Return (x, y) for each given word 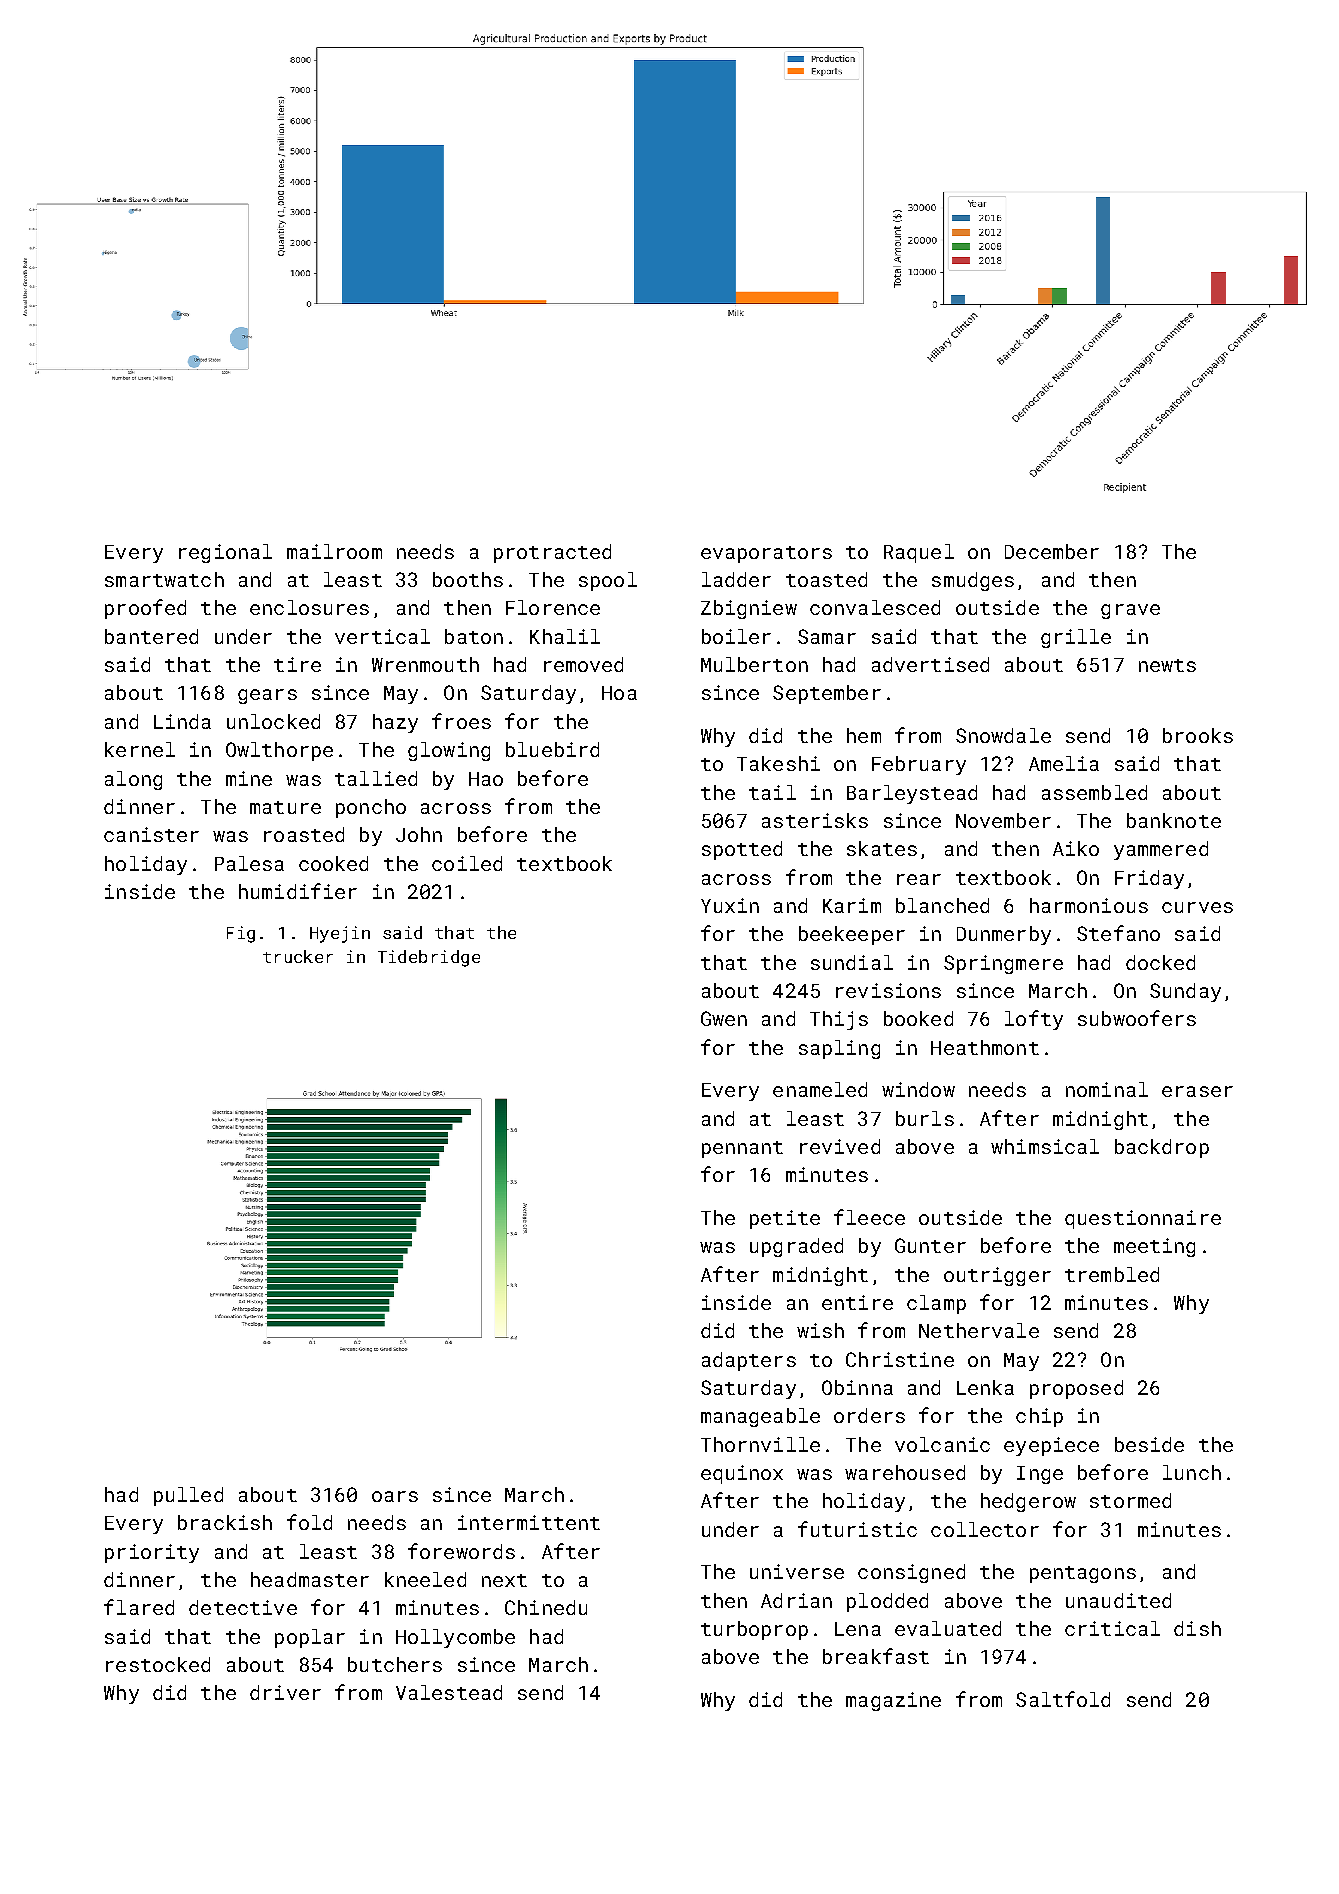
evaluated (948, 1628)
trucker (298, 956)
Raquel (919, 553)
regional (225, 553)
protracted (552, 553)
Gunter (930, 1245)
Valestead (449, 1692)
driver (285, 1692)
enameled (820, 1089)
